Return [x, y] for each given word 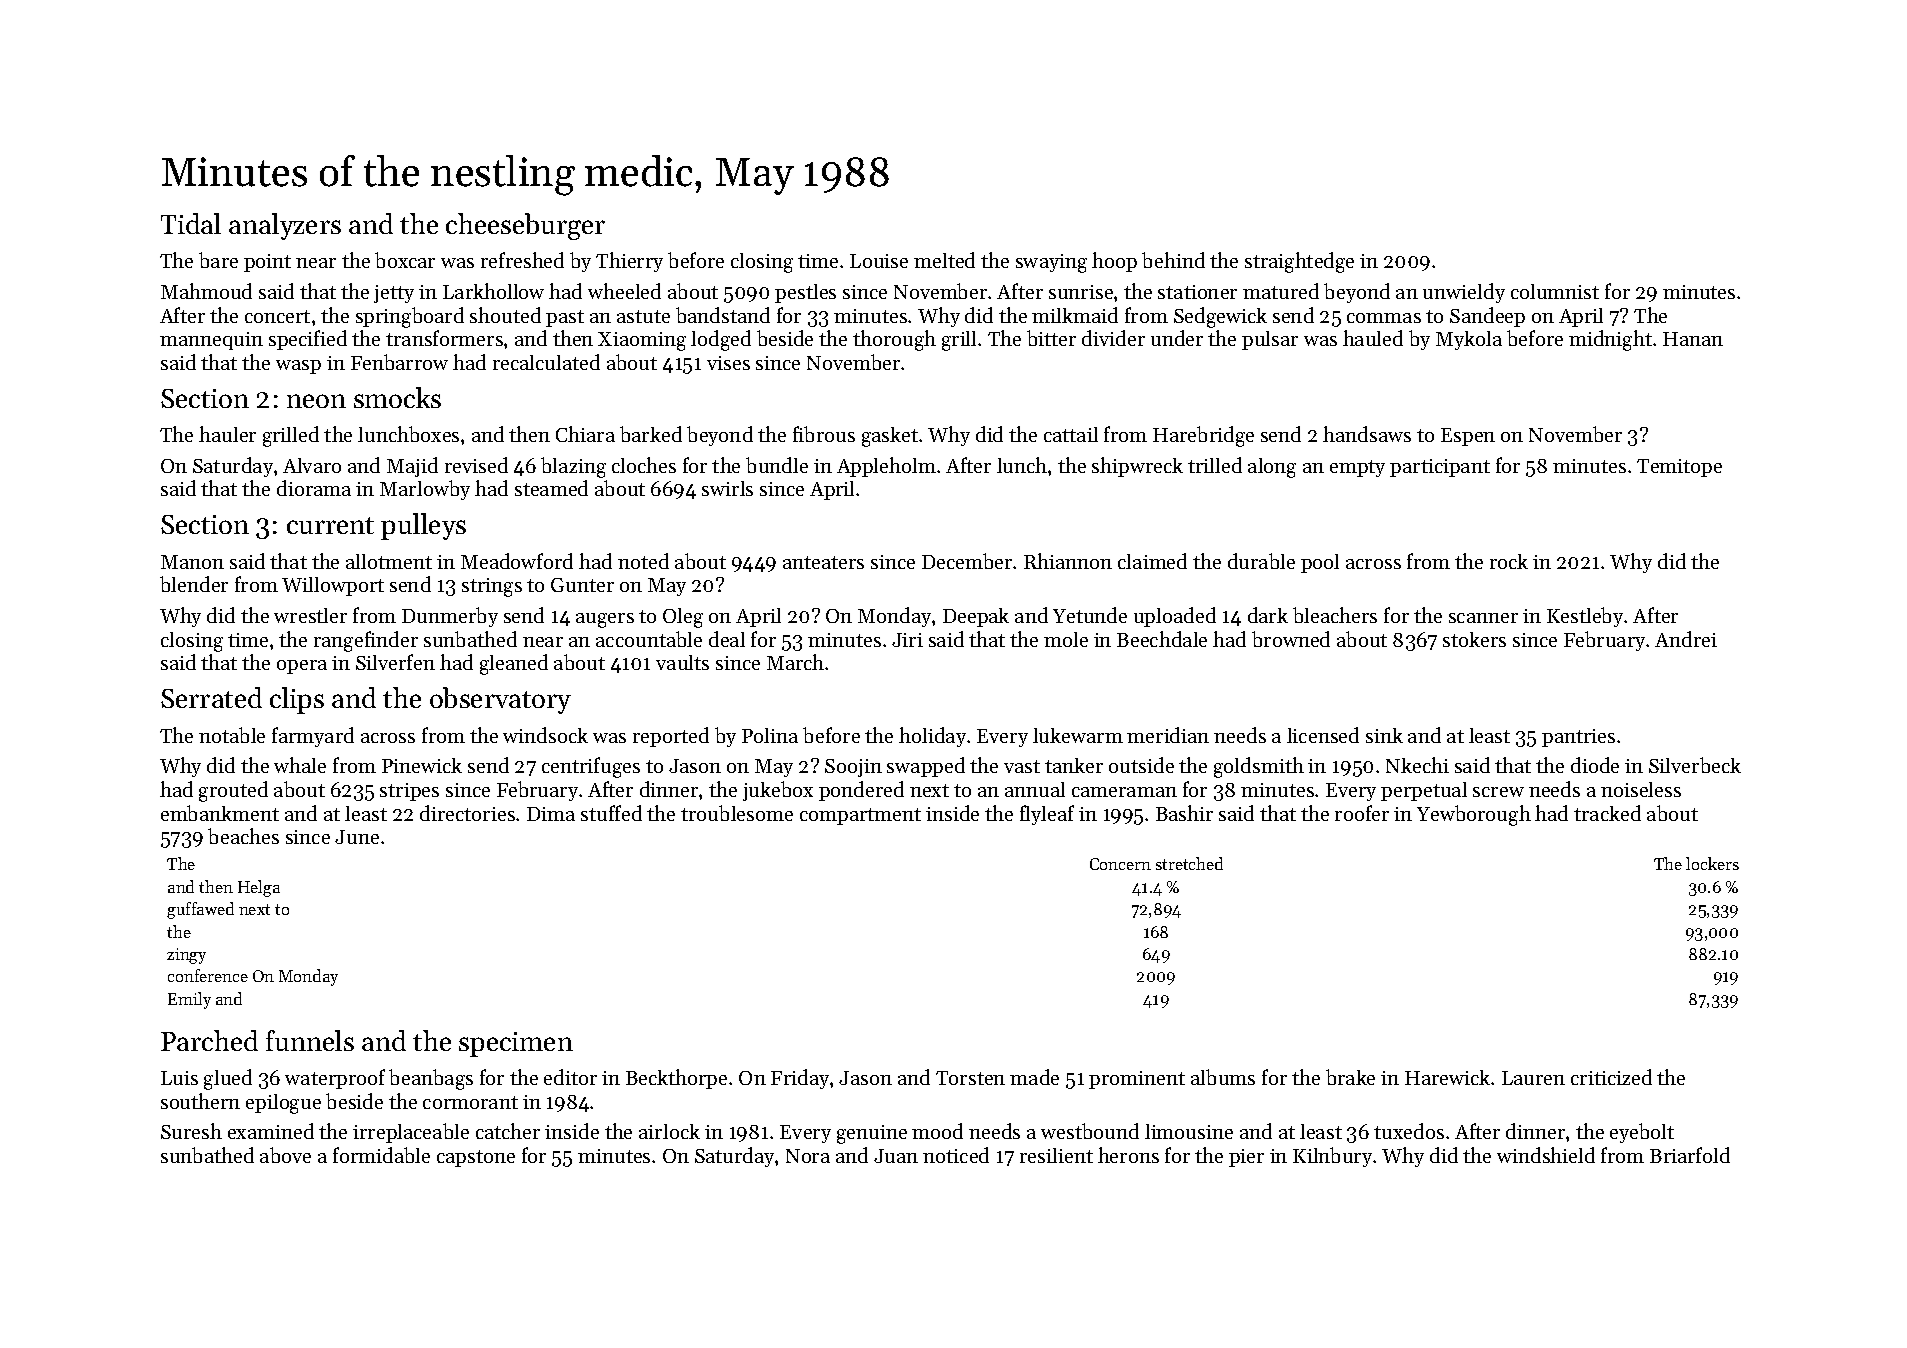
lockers [1712, 863]
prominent [1137, 1080]
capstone [476, 1158]
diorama [314, 488]
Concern [1120, 864]
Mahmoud [206, 291]
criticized [1611, 1077]
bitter [1051, 338]
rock [1509, 561]
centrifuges [591, 767]
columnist [1555, 291]
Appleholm [886, 467]
